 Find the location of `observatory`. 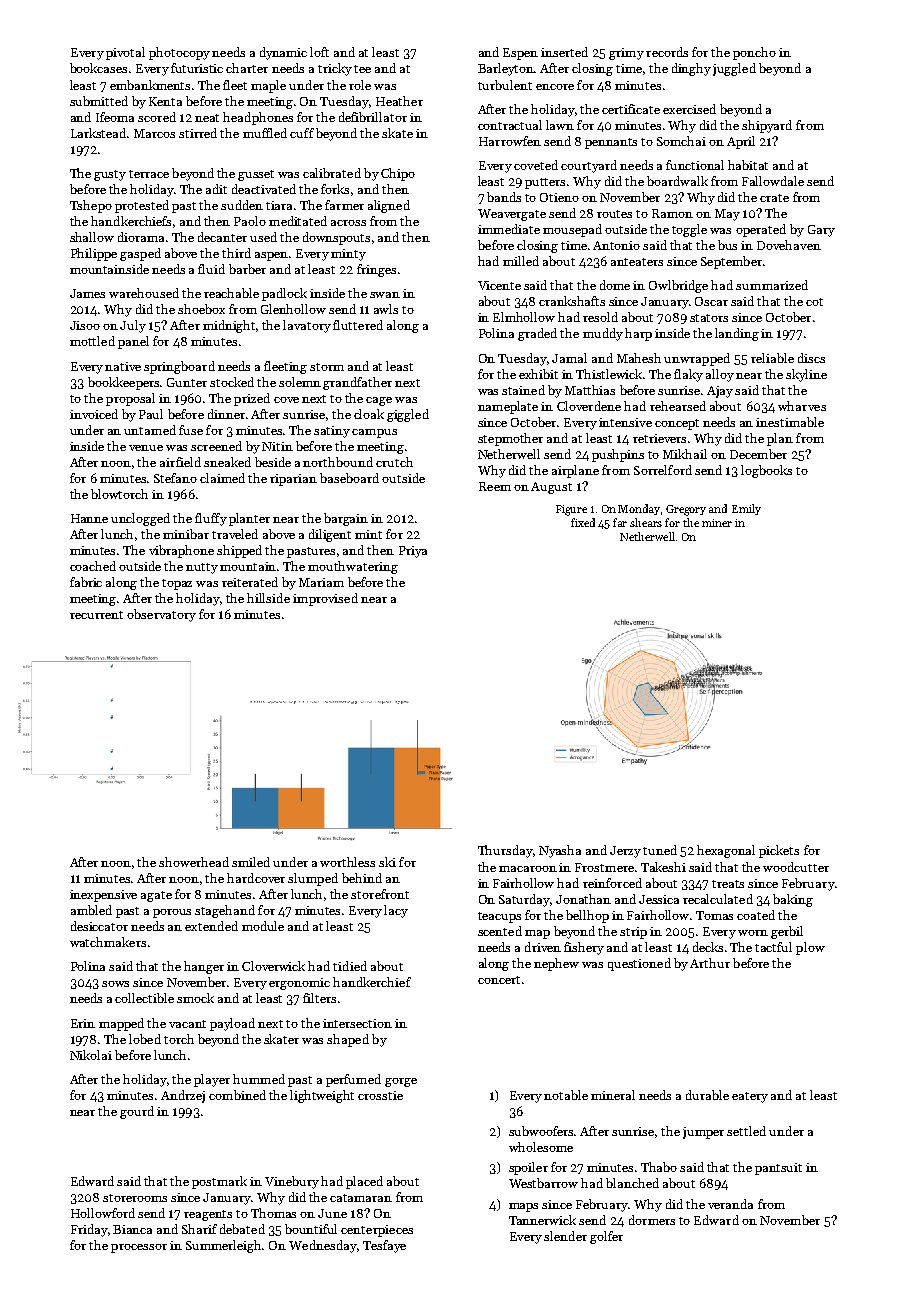

observatory is located at coordinates (161, 615).
